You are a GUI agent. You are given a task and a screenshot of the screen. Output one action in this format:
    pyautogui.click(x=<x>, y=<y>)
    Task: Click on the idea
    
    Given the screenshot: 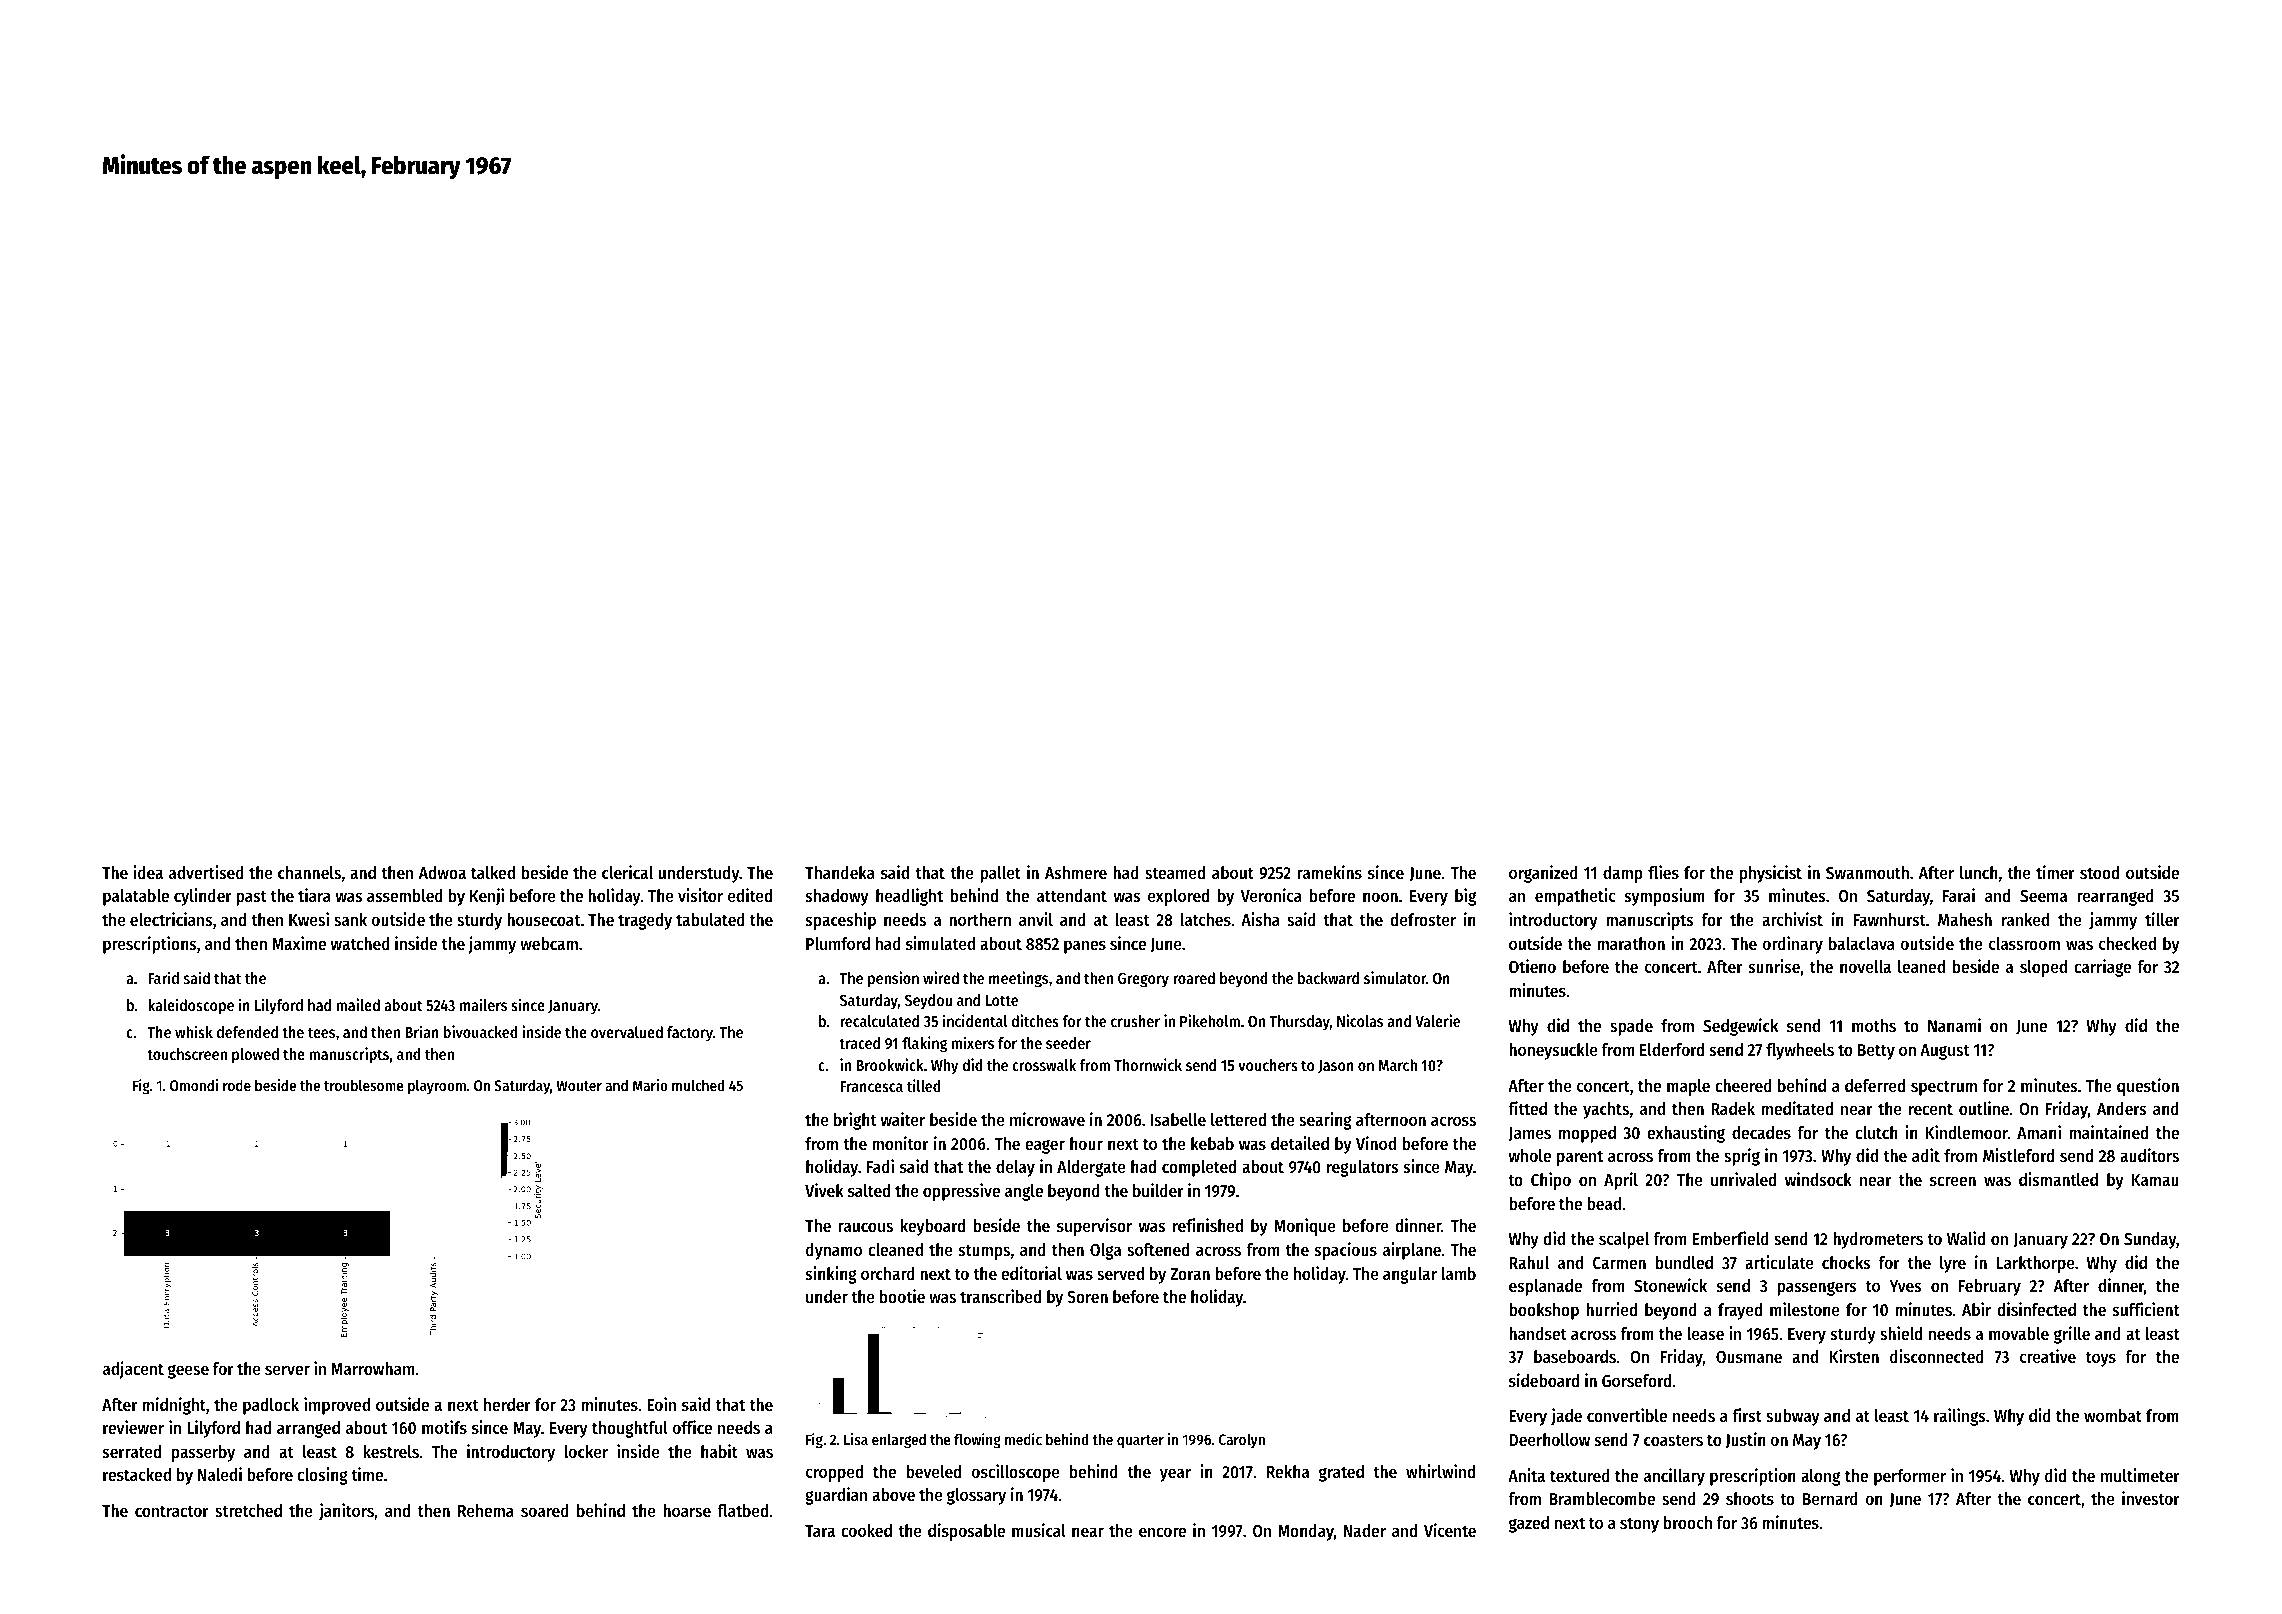 What is the action you would take?
    pyautogui.click(x=148, y=872)
